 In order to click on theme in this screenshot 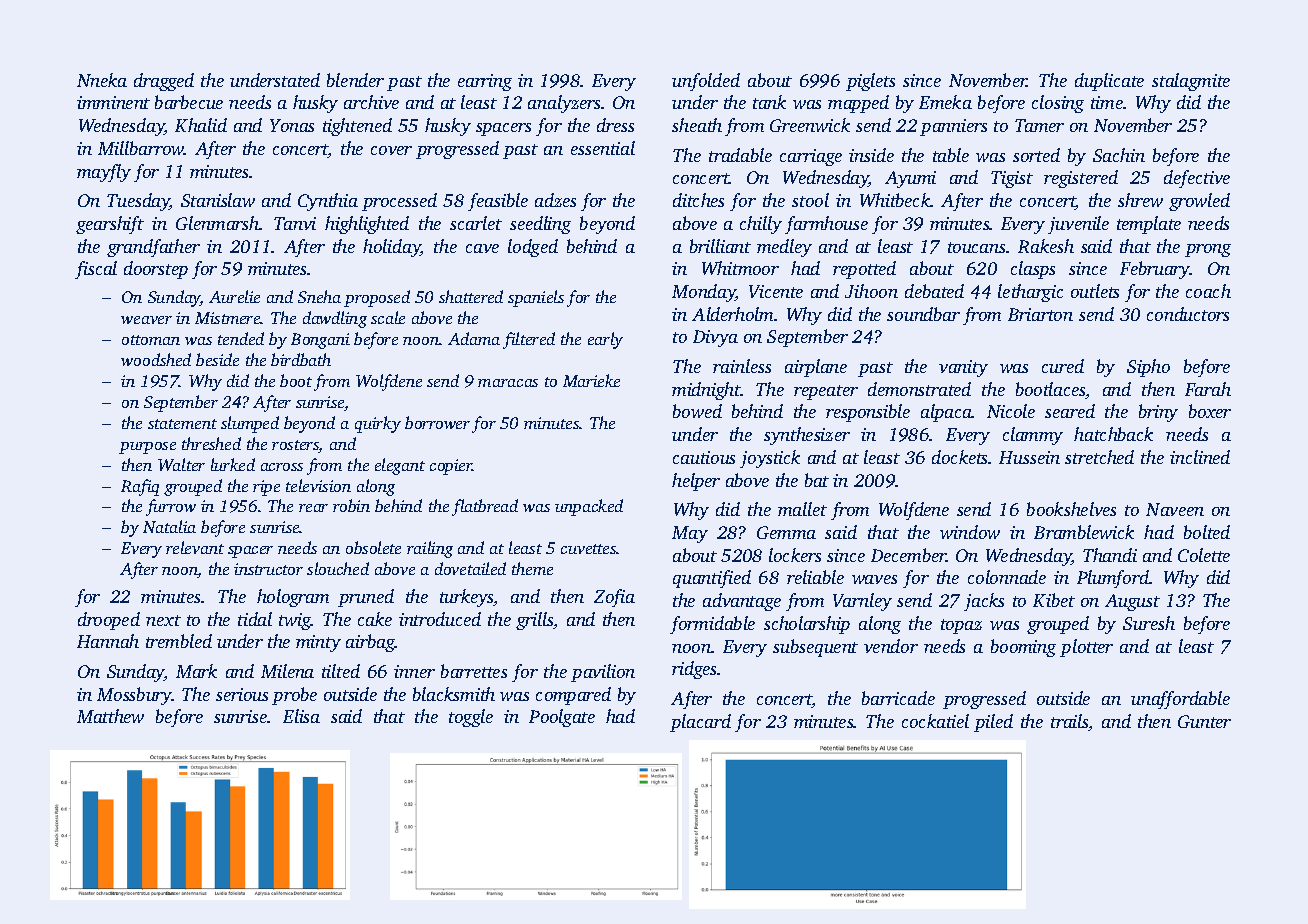, I will do `click(532, 568)`.
